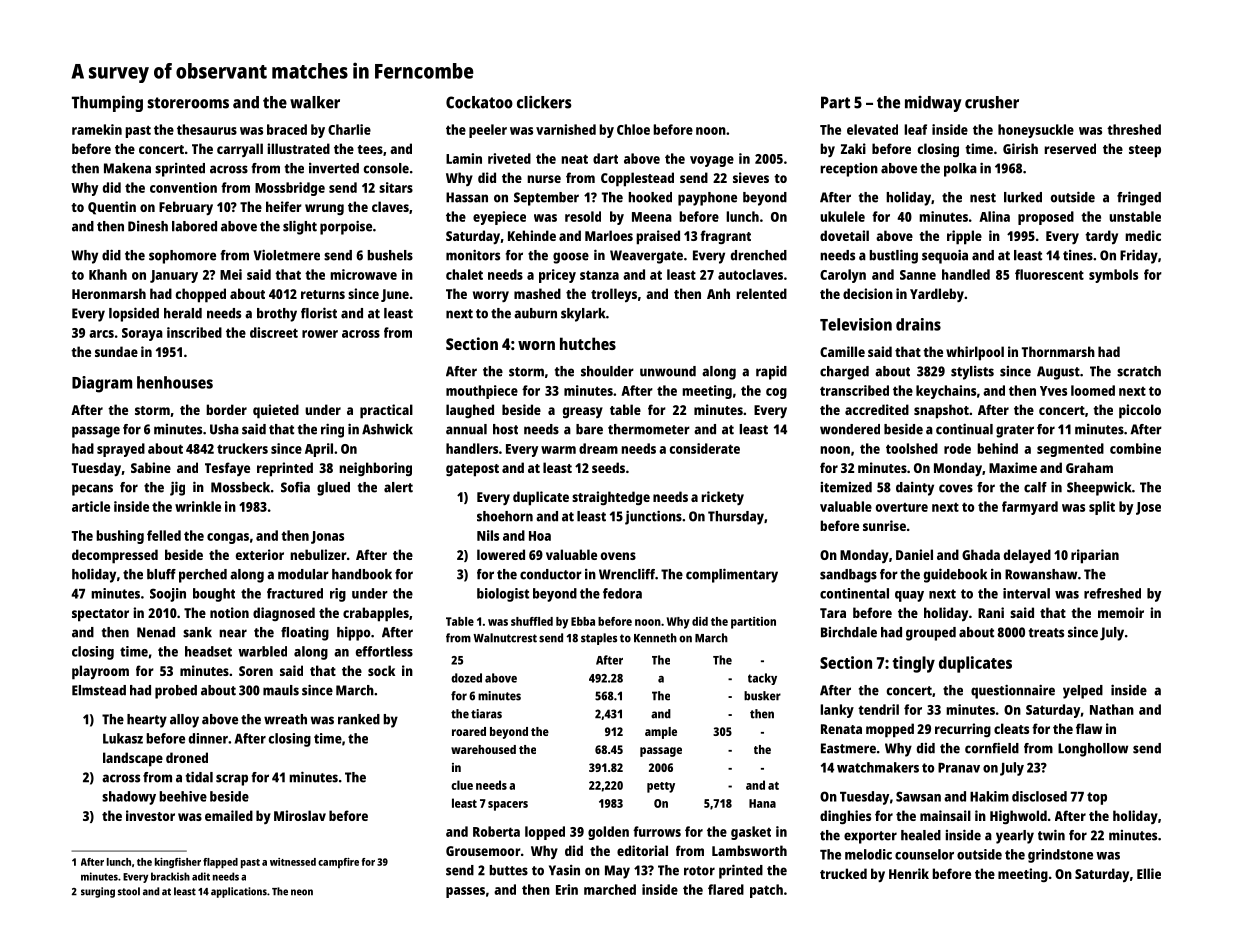 This screenshot has height=952, width=1233. Describe the element at coordinates (1060, 856) in the screenshot. I see `grindstone` at that location.
